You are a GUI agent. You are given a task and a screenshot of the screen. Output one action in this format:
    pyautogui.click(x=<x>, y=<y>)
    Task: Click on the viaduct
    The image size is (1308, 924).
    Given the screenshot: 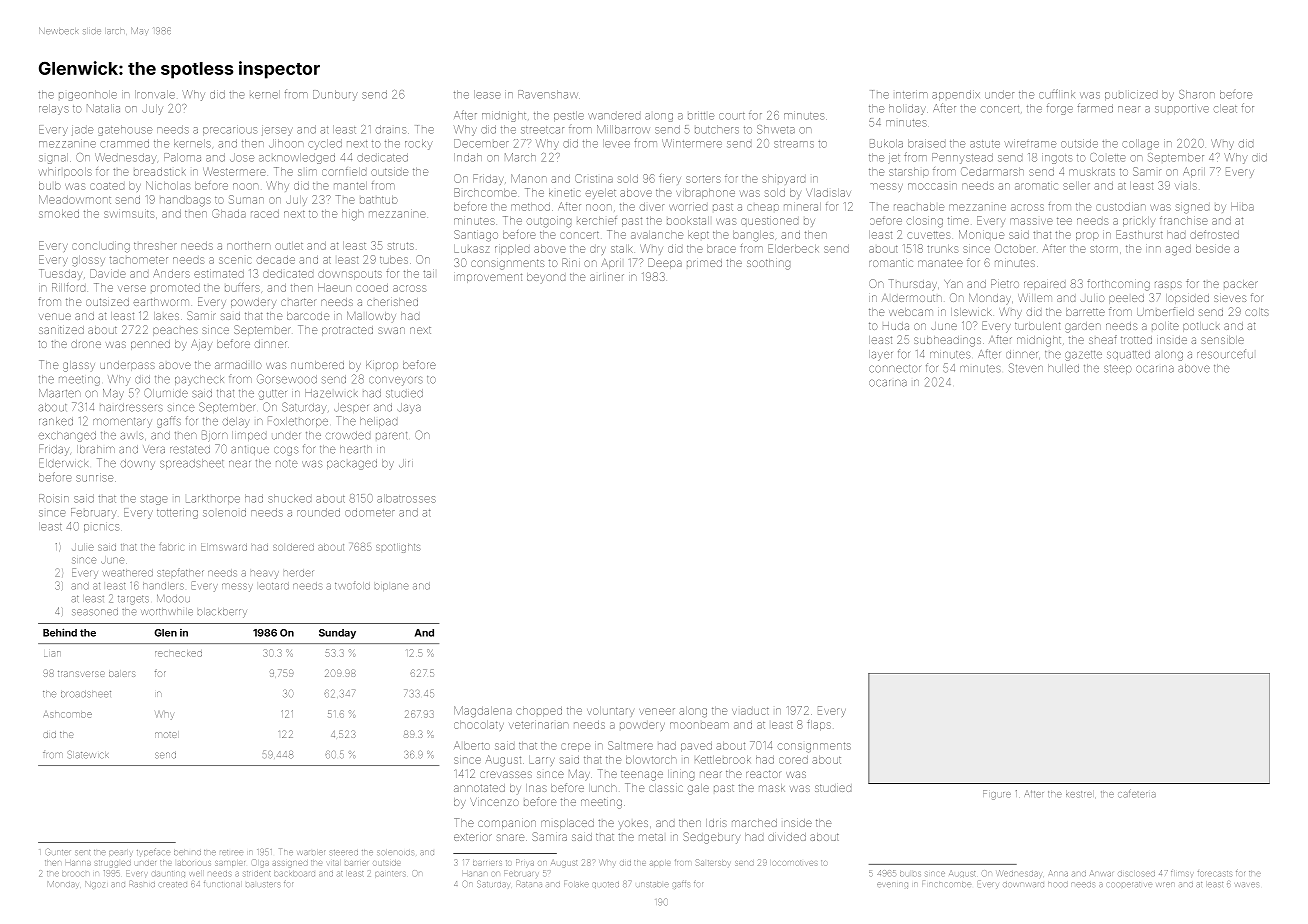 What is the action you would take?
    pyautogui.click(x=750, y=711)
